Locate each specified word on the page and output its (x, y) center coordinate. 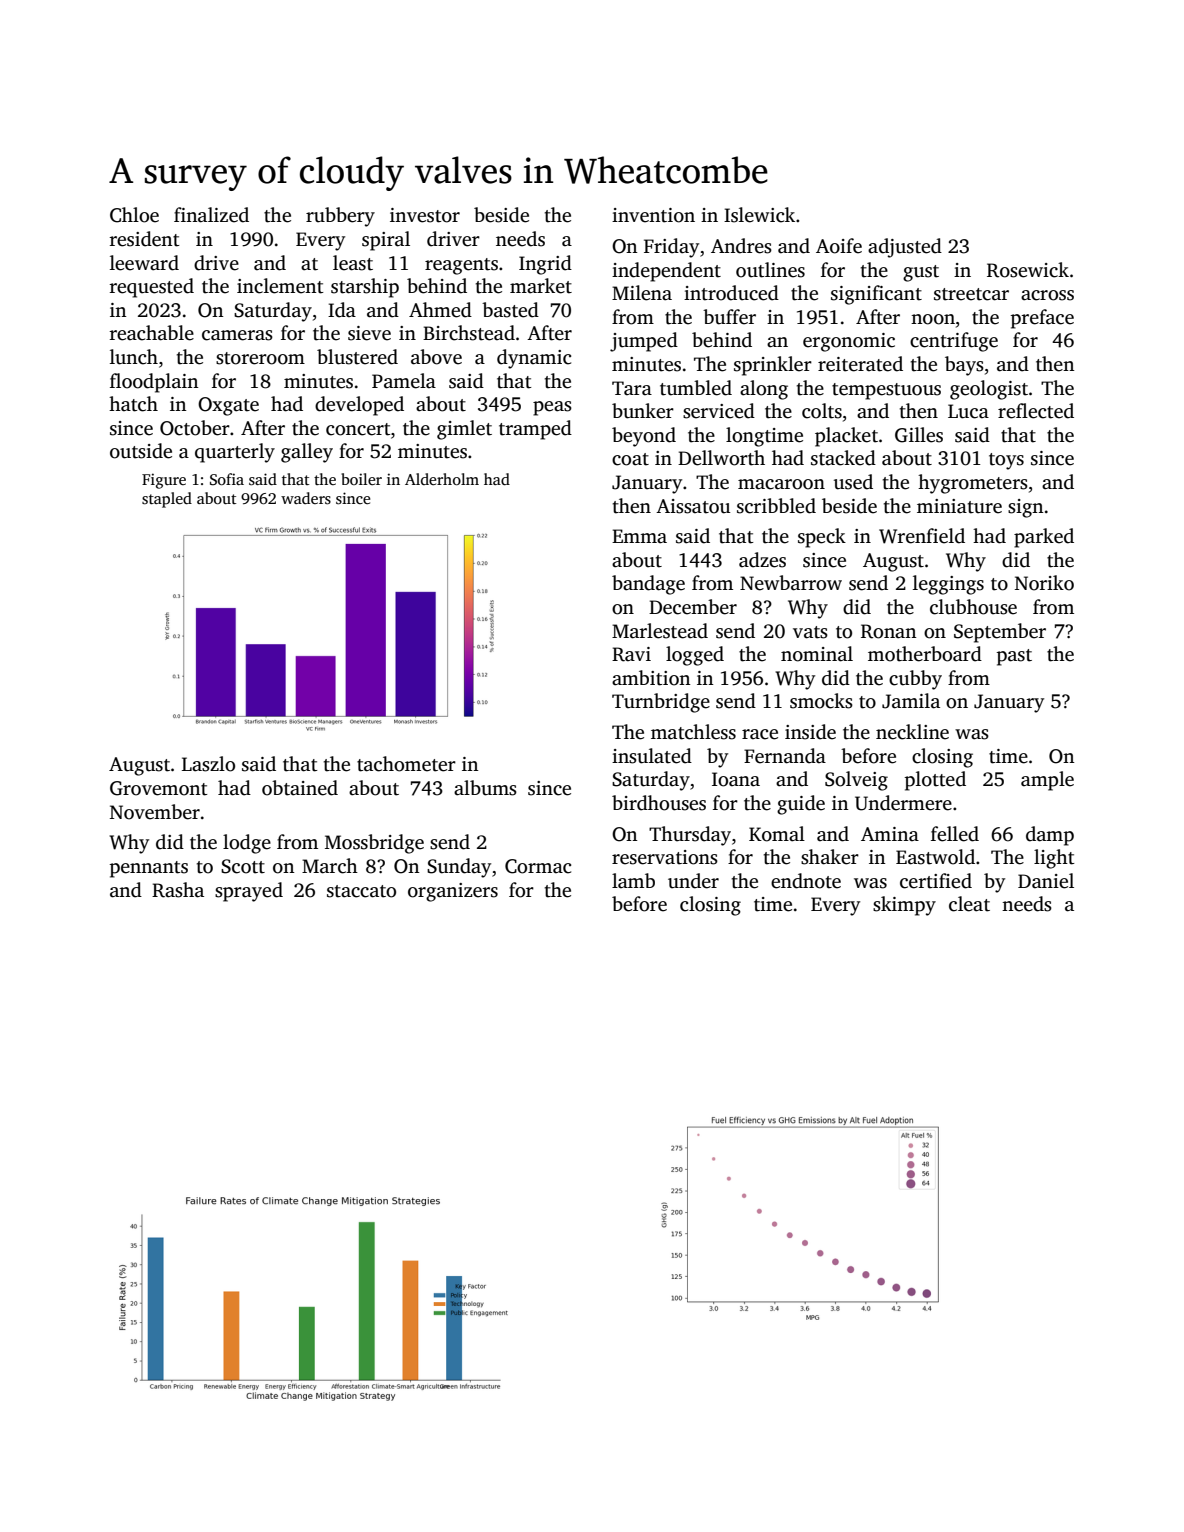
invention (653, 215)
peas (552, 408)
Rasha (178, 890)
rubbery (340, 217)
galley (307, 453)
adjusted (905, 248)
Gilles (919, 435)
